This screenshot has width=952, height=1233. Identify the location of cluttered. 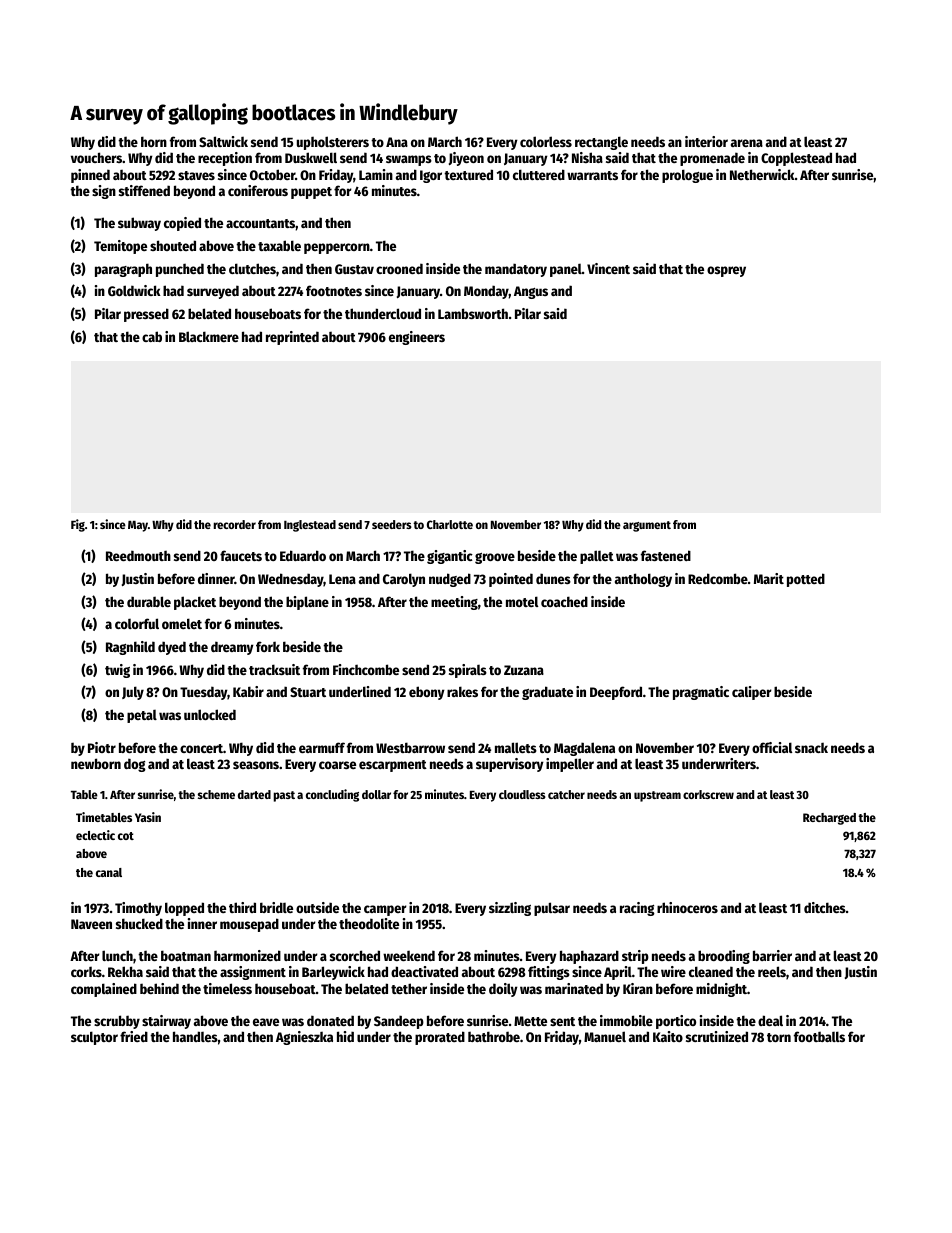
(539, 174).
